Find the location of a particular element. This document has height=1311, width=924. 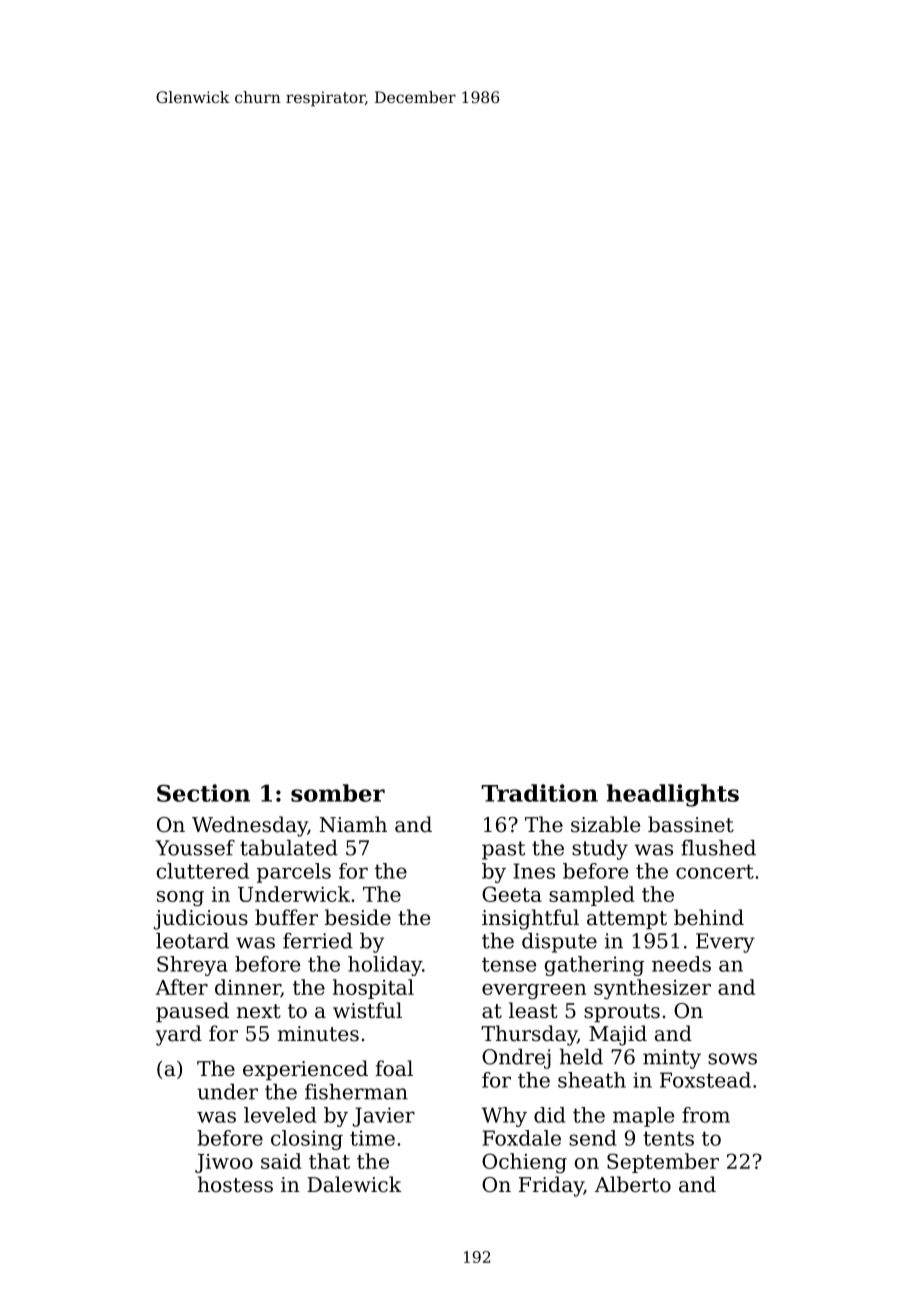

synthesizer is located at coordinates (652, 989).
